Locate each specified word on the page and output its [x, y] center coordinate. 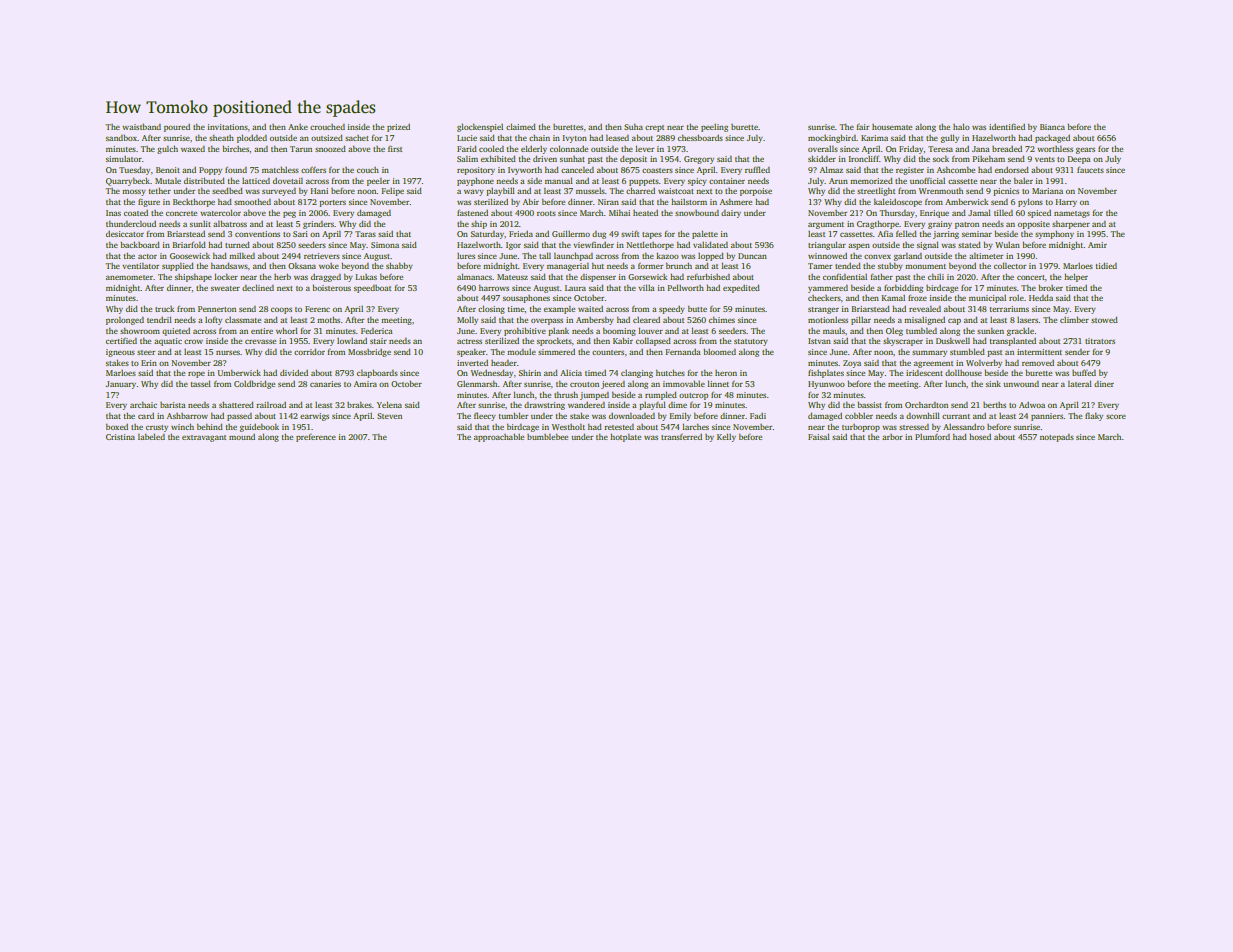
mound [242, 437]
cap [954, 322]
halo [961, 126]
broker [1050, 288]
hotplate [625, 438]
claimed [521, 126]
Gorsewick [647, 277]
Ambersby [595, 321]
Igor [513, 246]
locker [226, 276]
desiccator [125, 234]
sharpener [1071, 225]
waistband [141, 127]
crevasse [260, 341]
